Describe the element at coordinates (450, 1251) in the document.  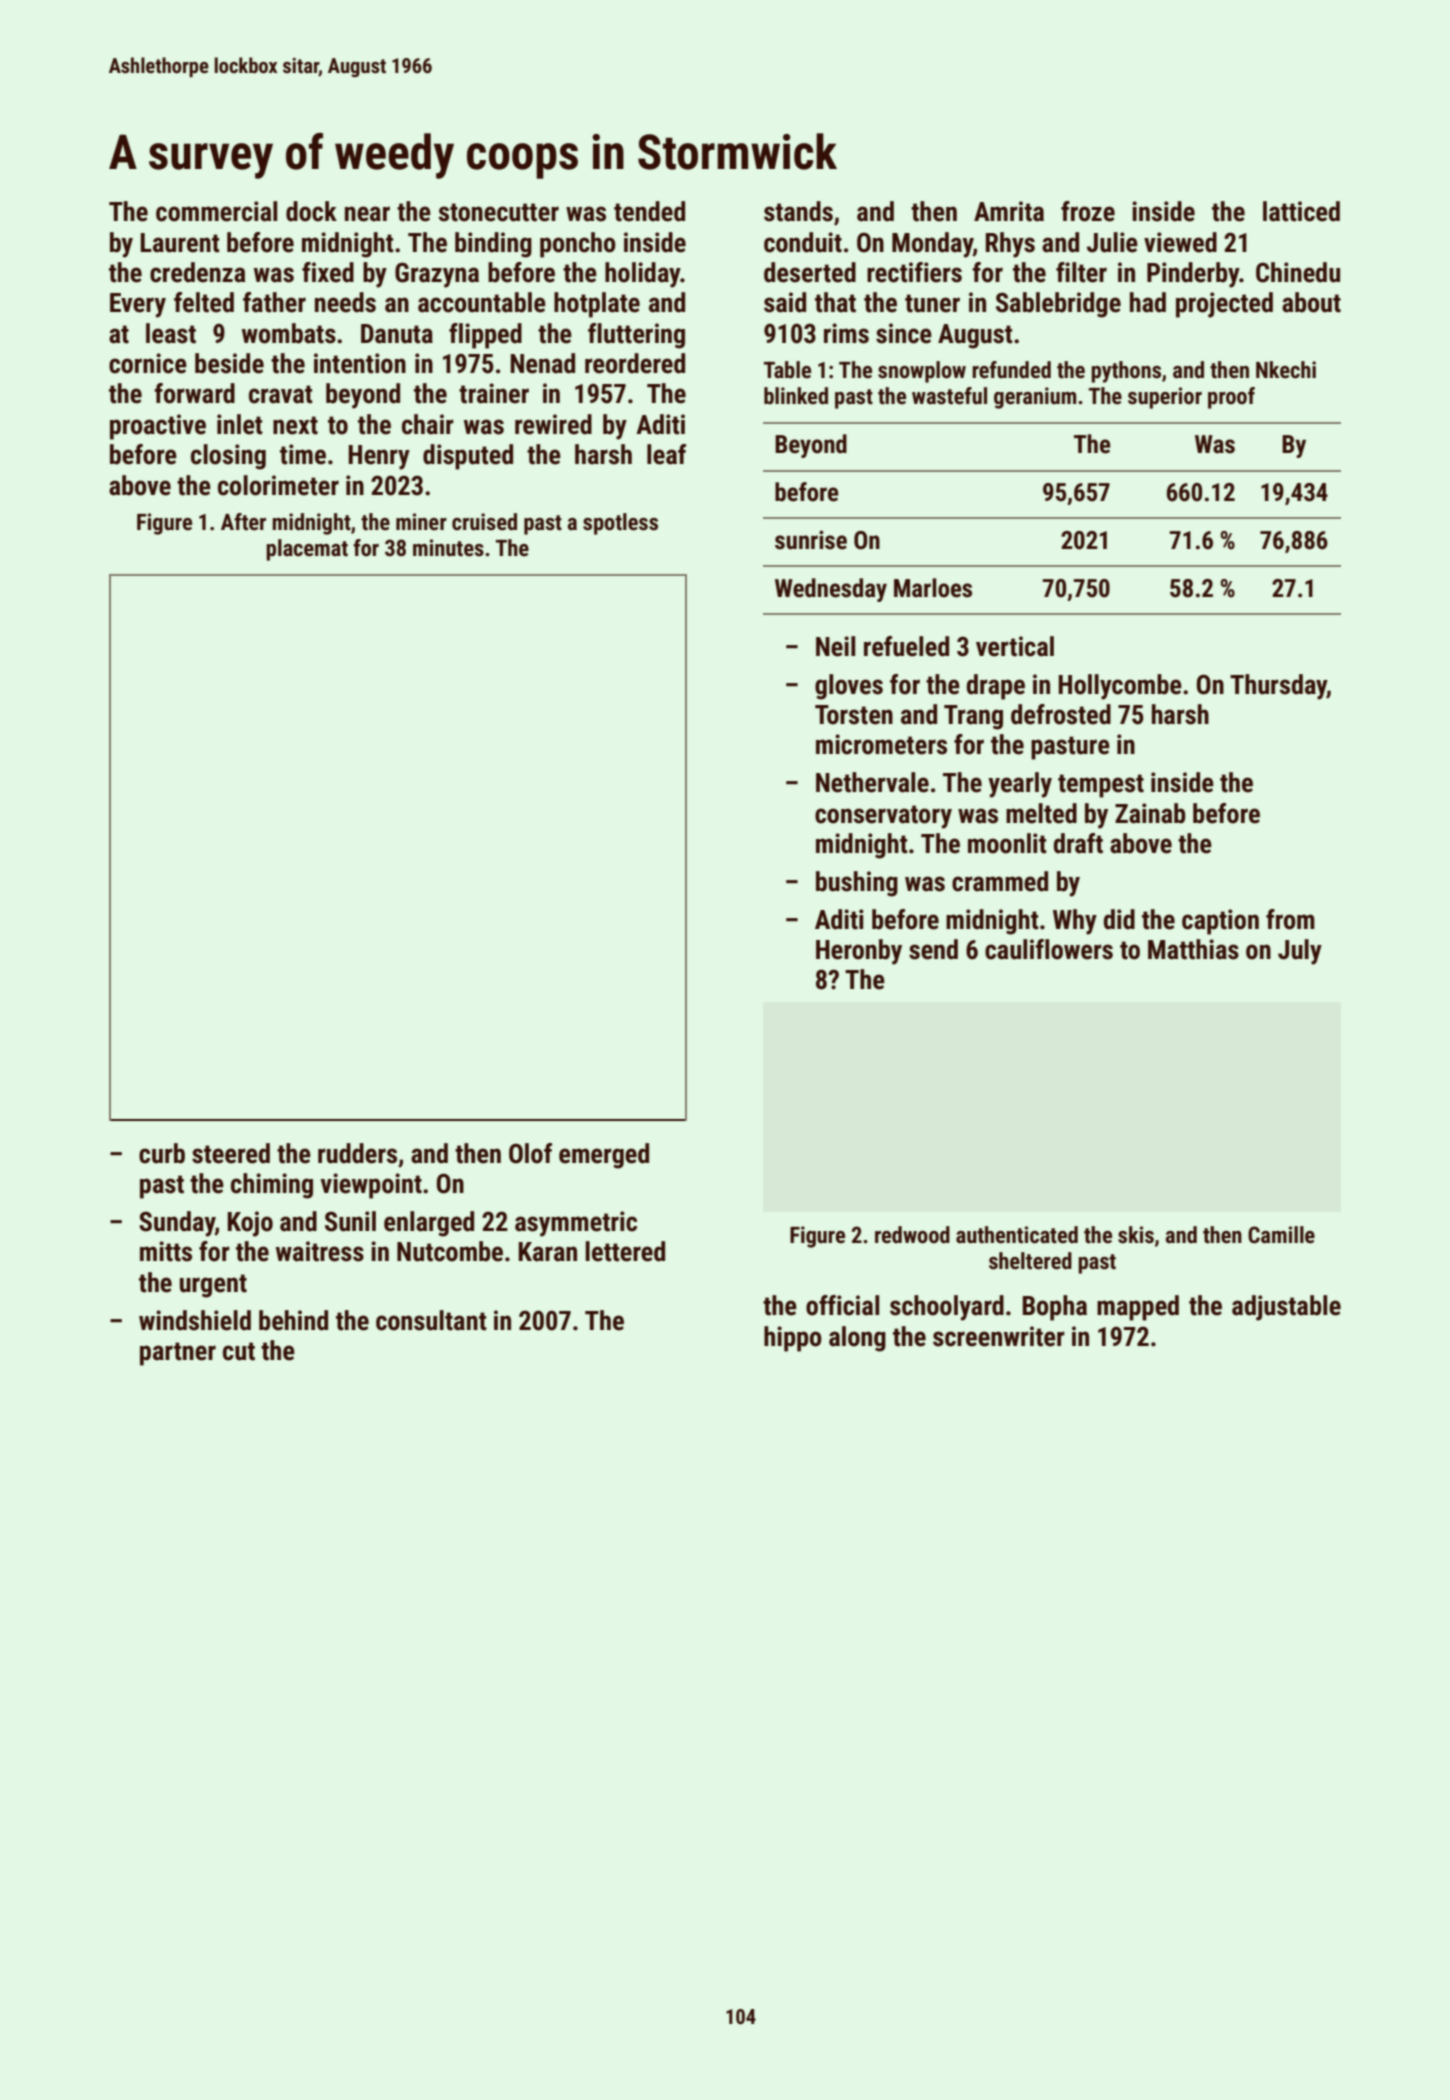
I see `Nutcombe` at that location.
